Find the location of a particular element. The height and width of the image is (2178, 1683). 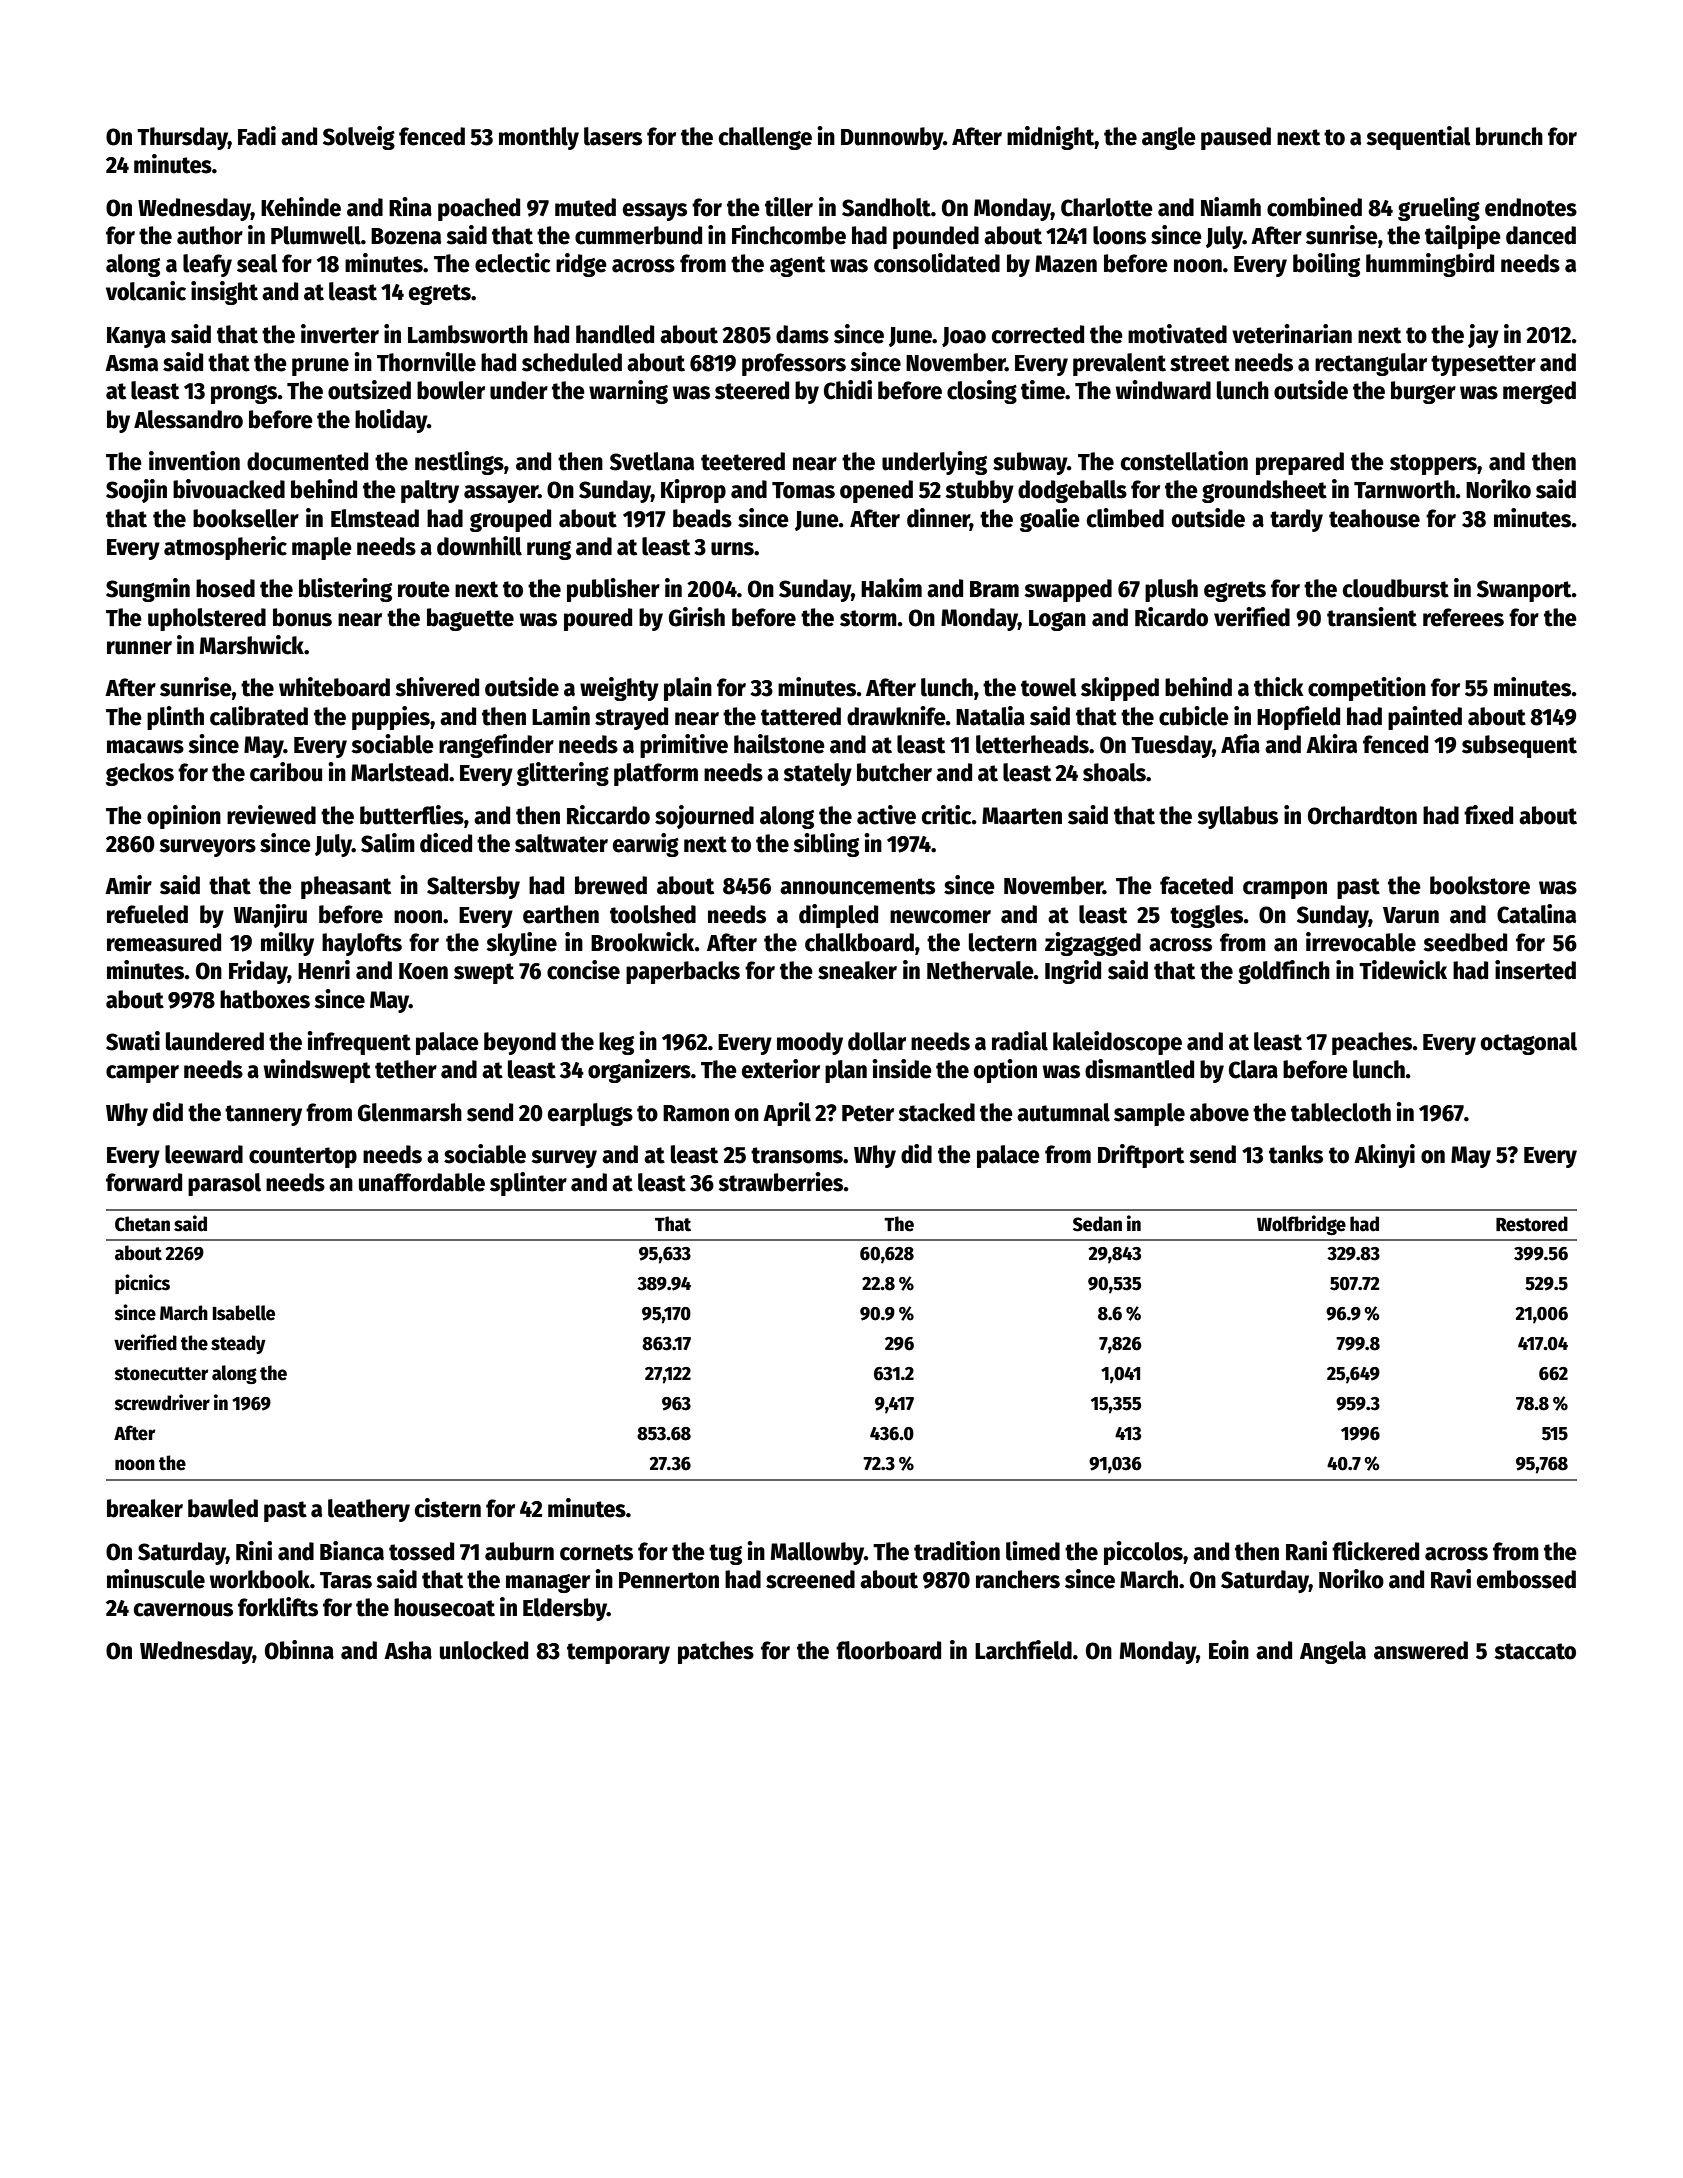

temporary is located at coordinates (618, 1653).
